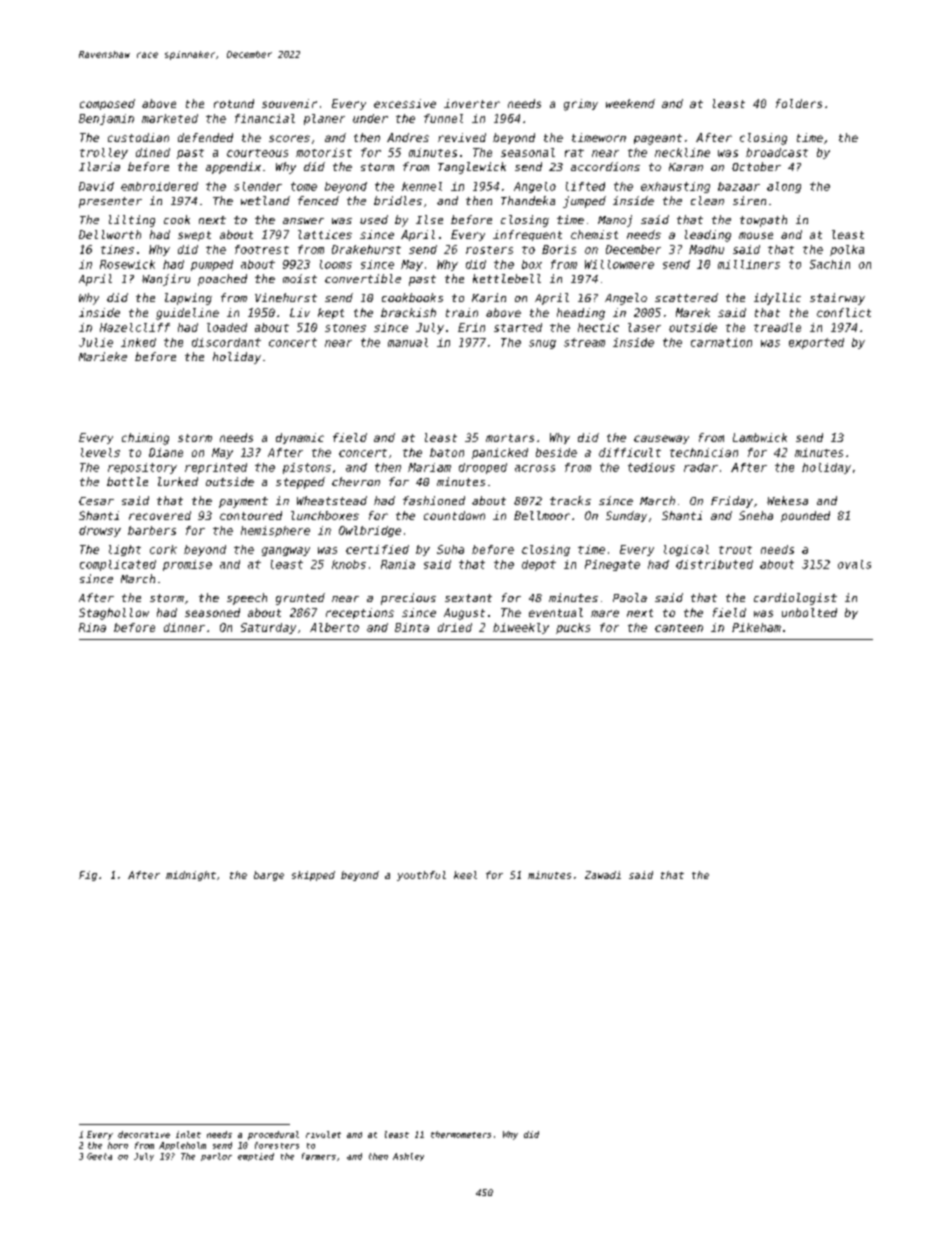 The image size is (952, 1233). Describe the element at coordinates (521, 628) in the page. I see `biweekly` at that location.
